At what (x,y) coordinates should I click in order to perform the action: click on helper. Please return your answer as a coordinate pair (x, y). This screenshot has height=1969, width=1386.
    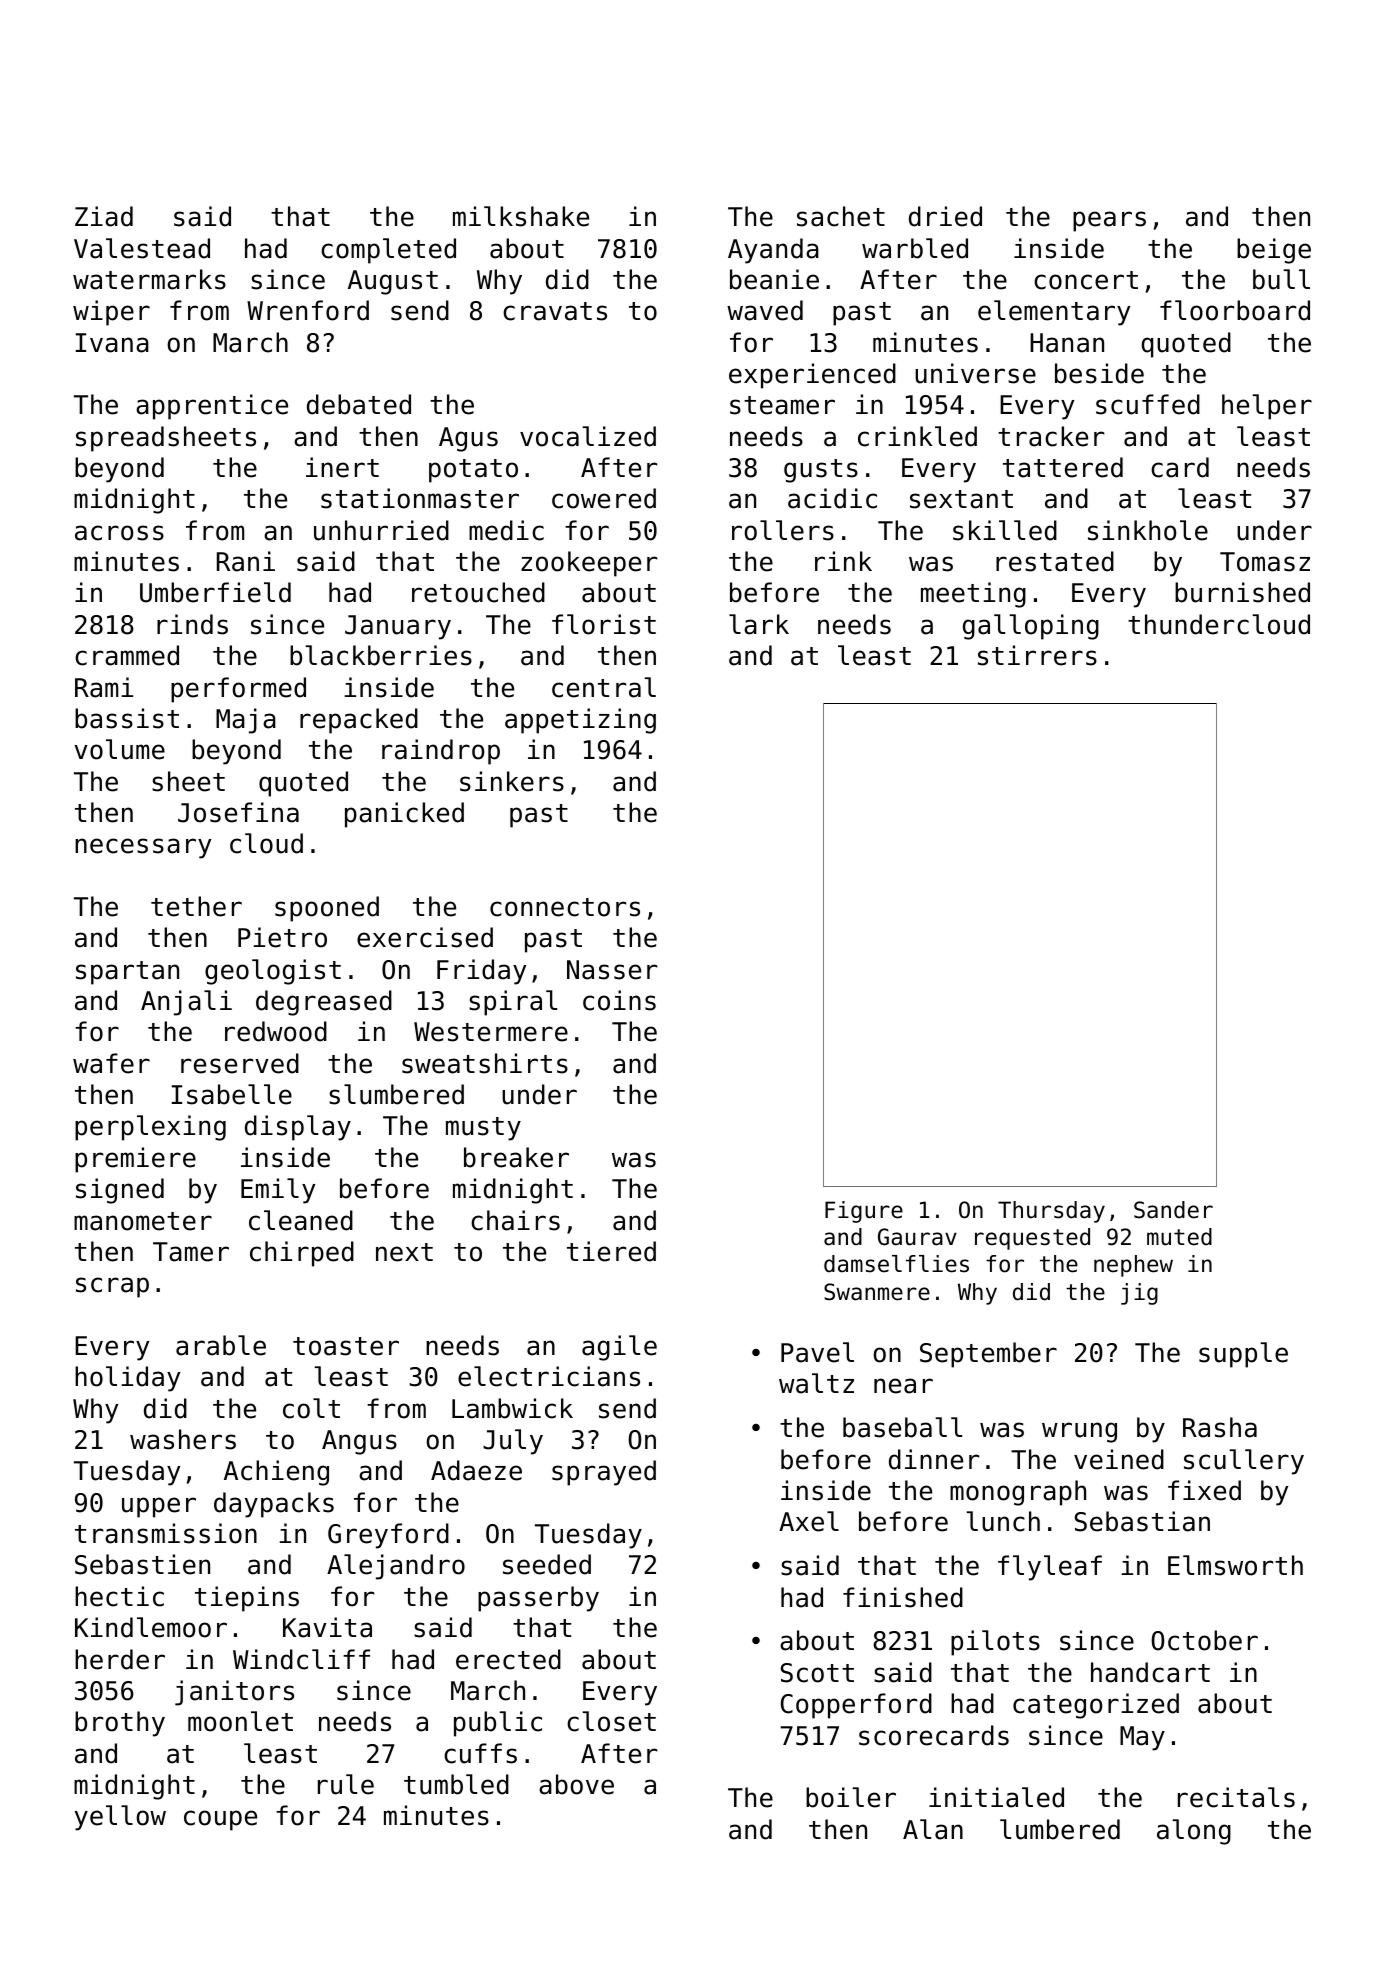
    Looking at the image, I should click on (1267, 407).
